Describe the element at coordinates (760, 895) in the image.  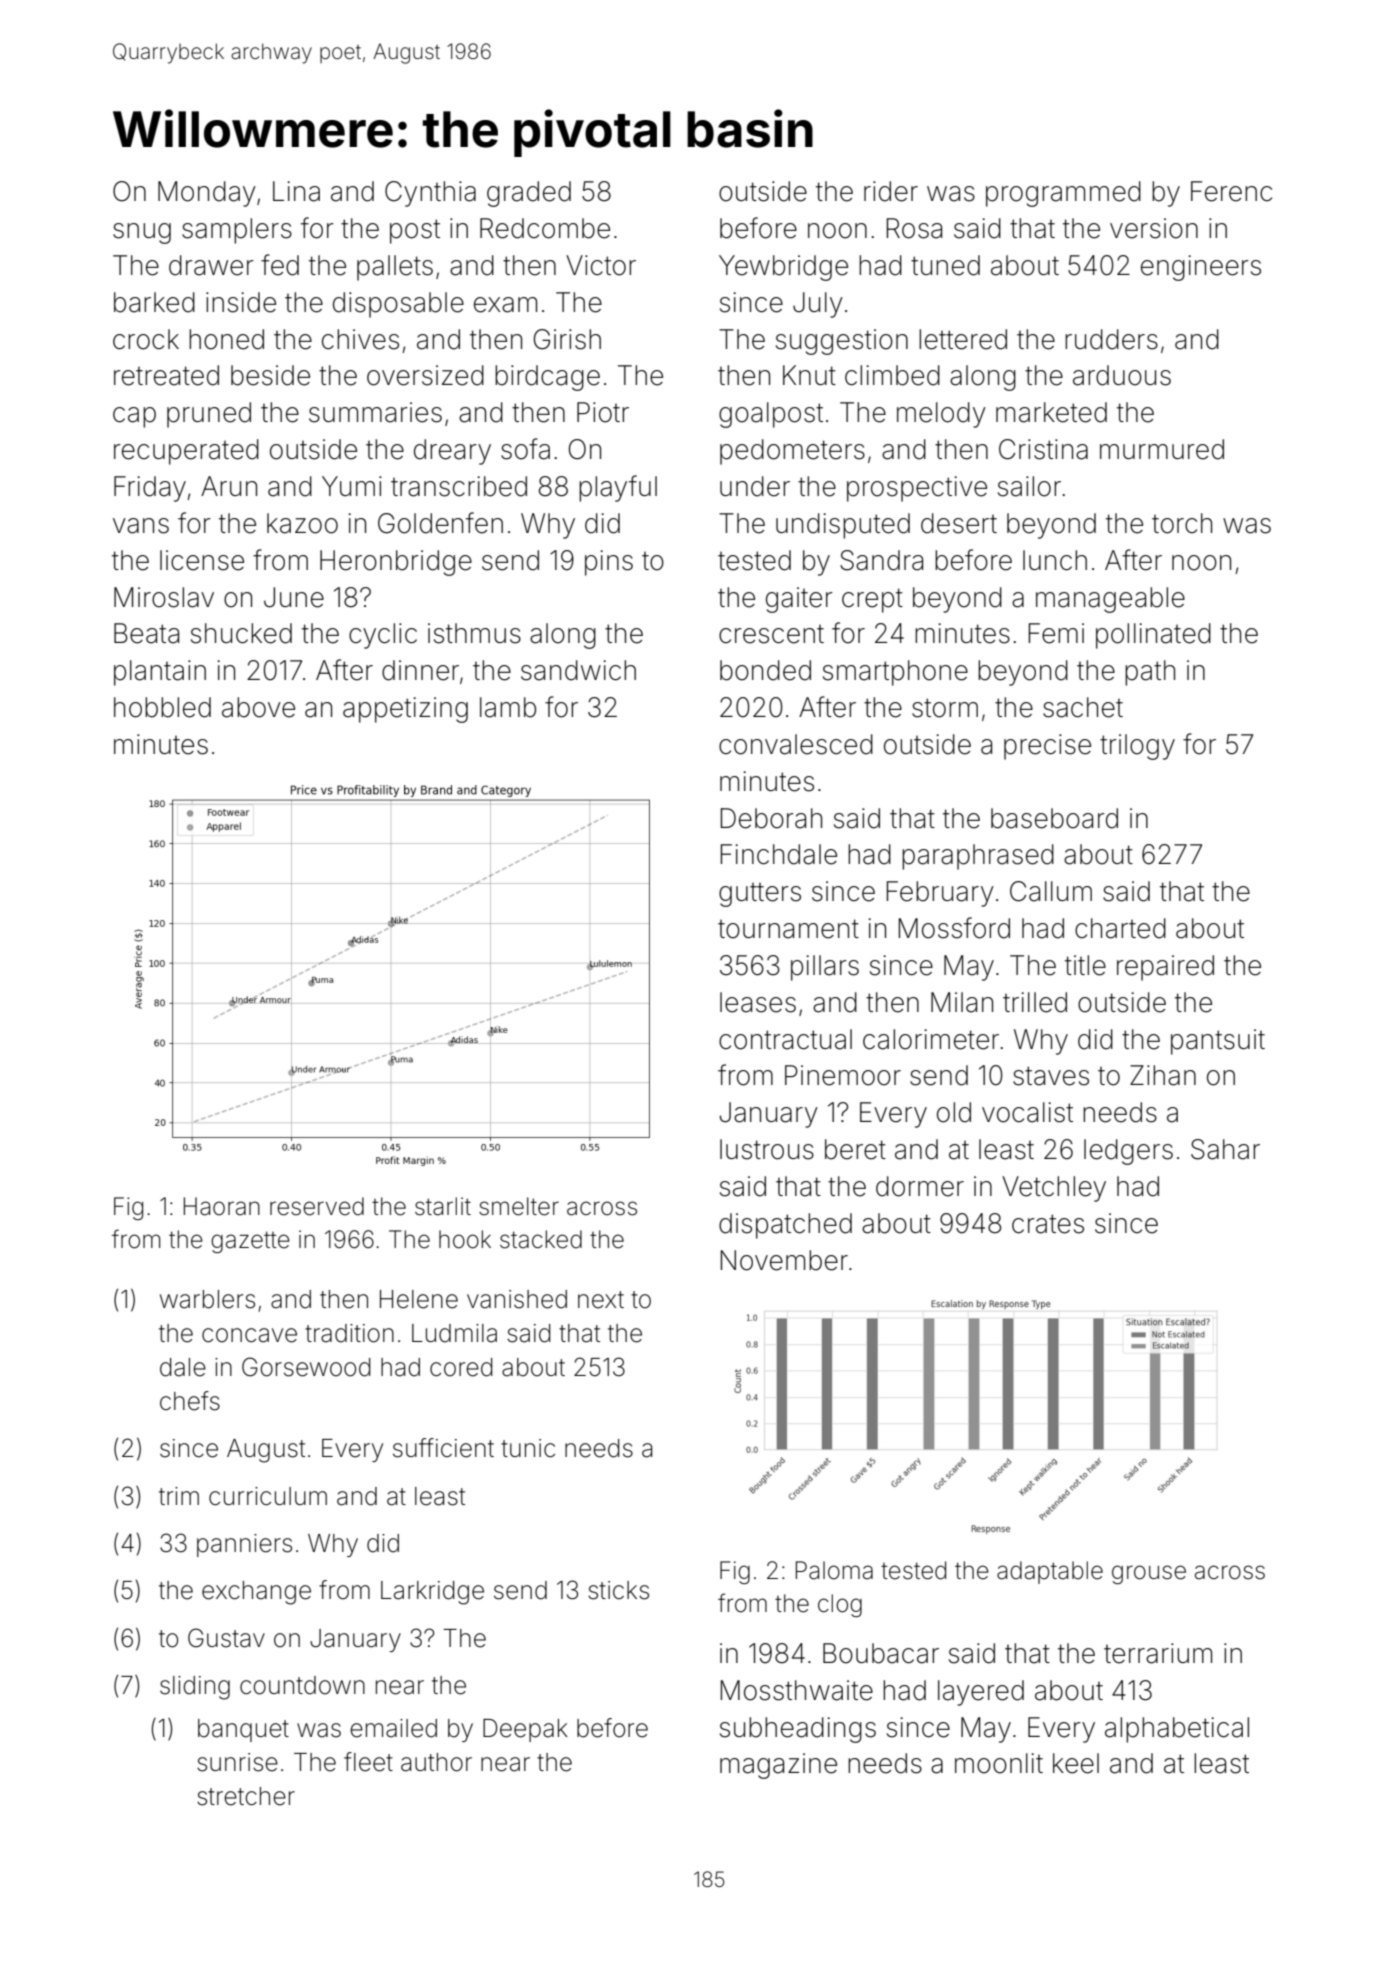
I see `gutters` at that location.
